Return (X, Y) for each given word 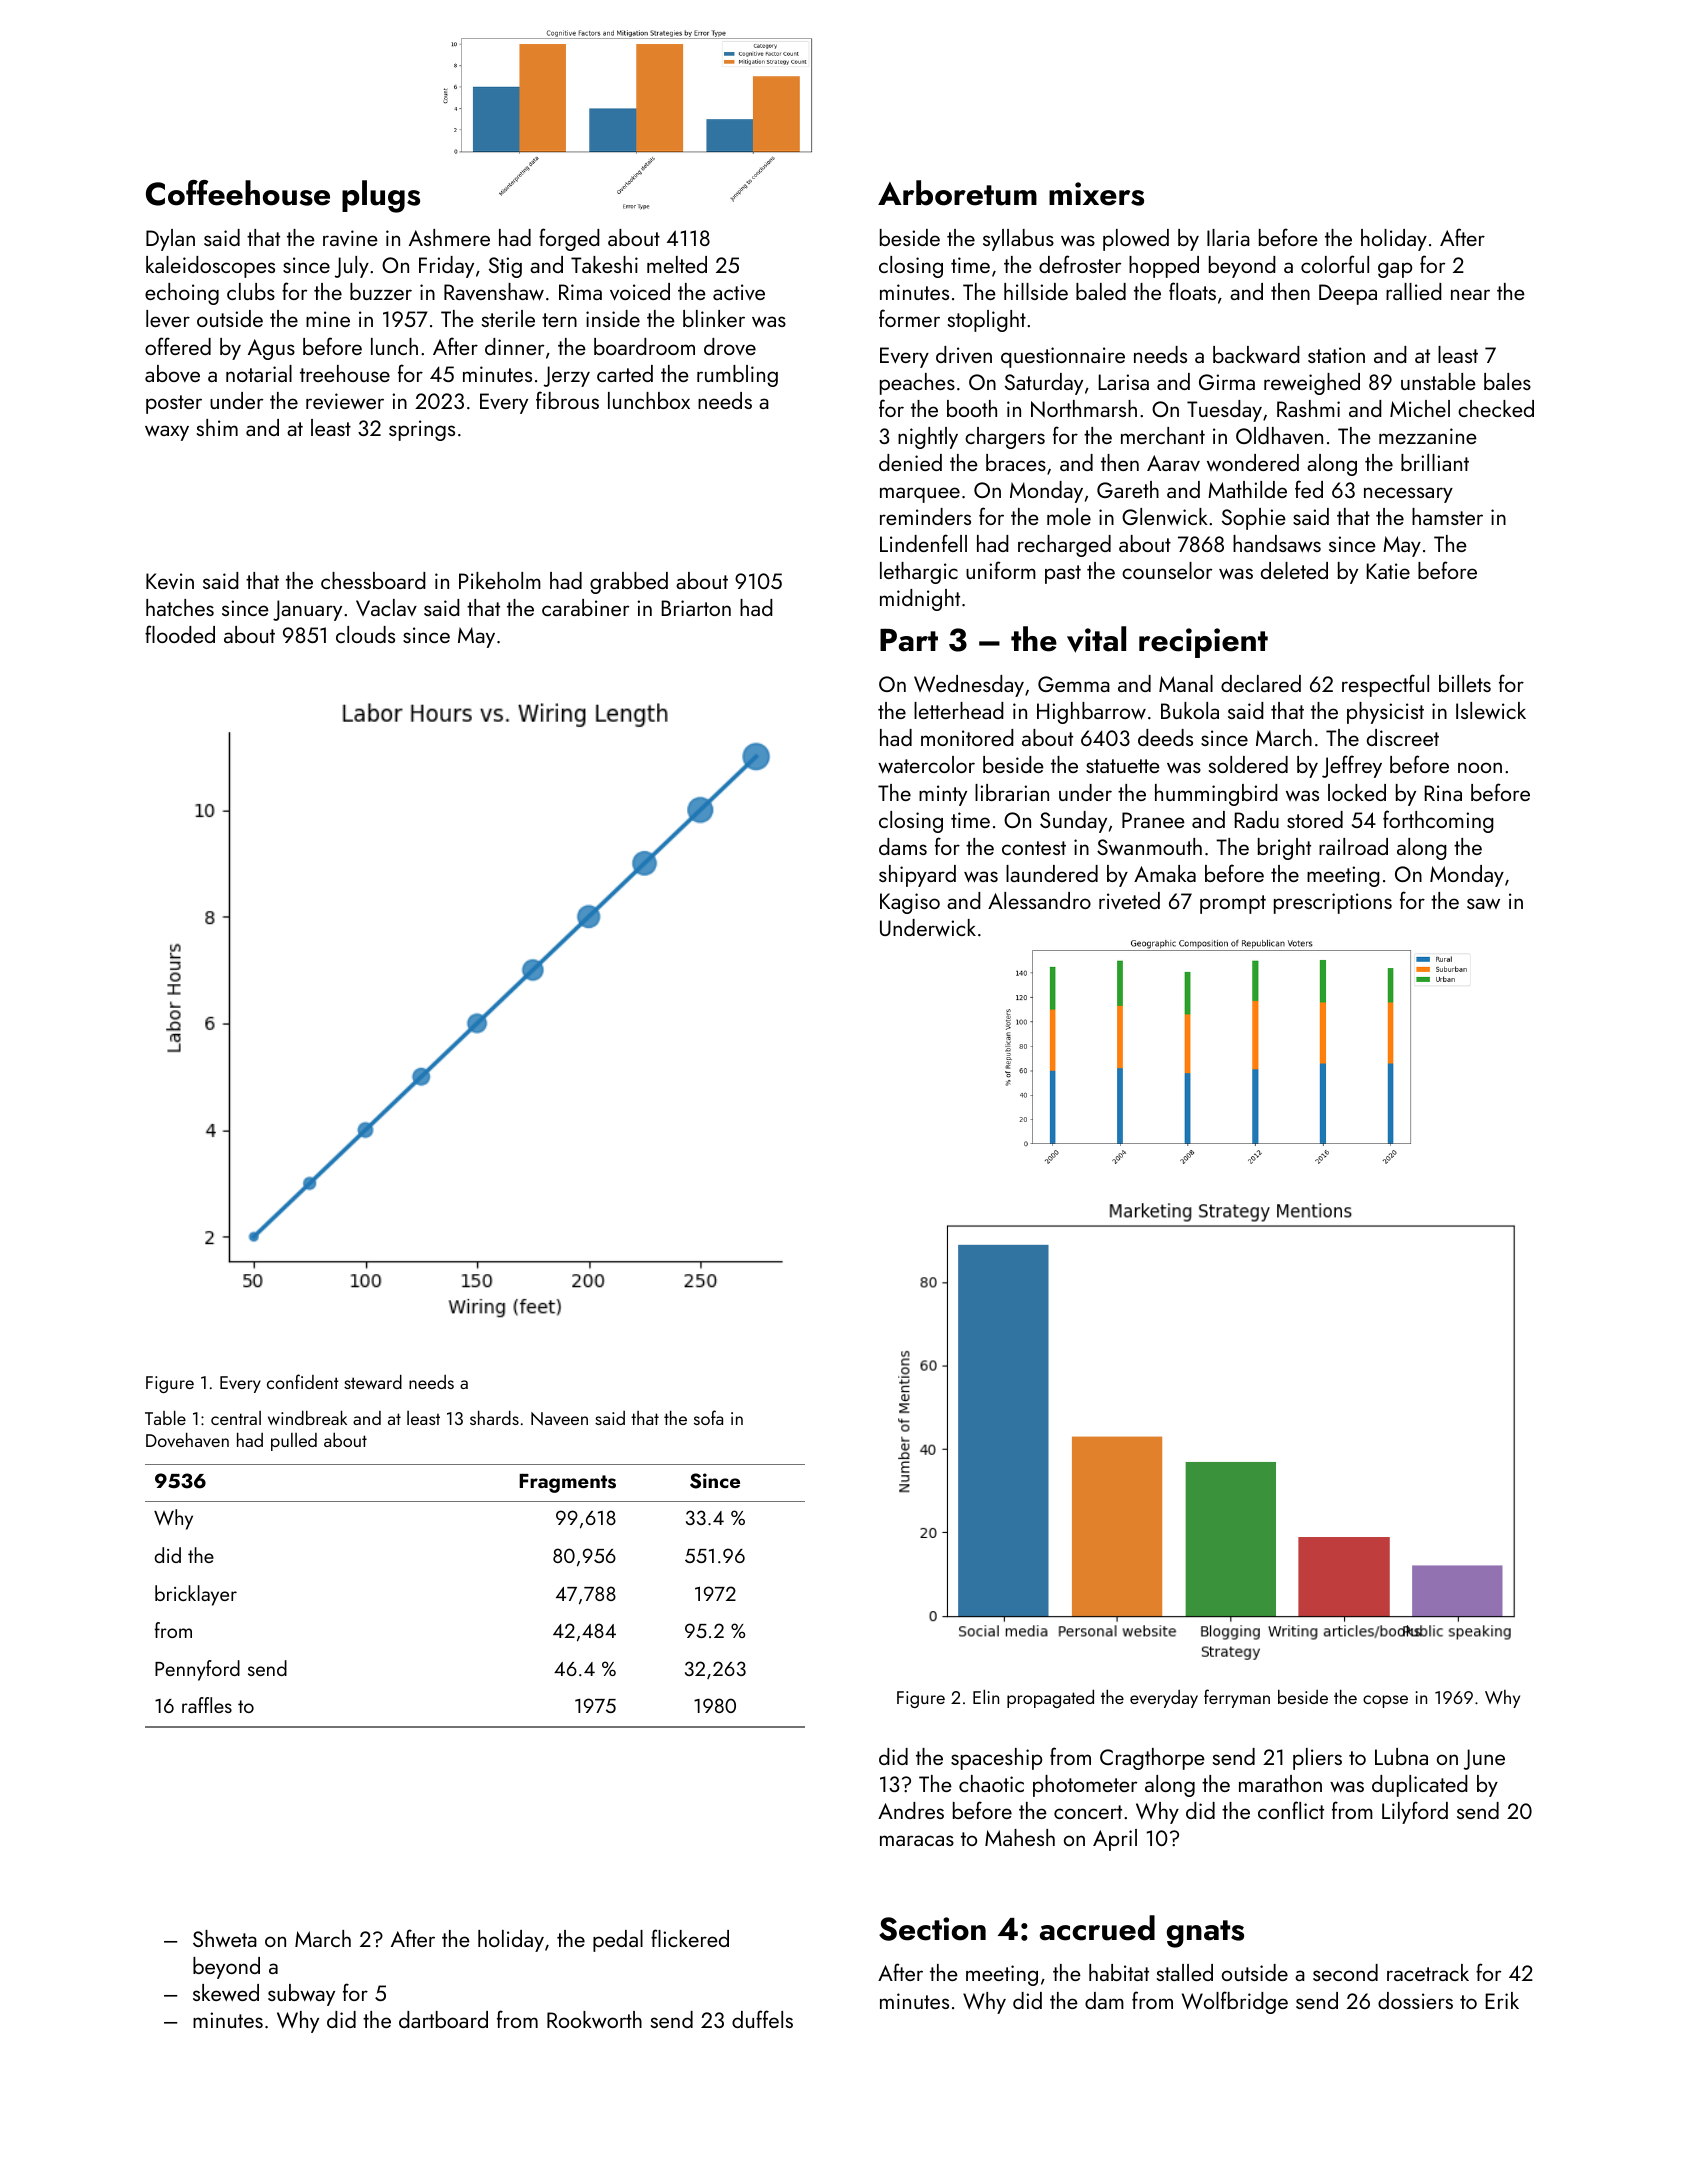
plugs (381, 196)
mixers (1096, 194)
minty (943, 795)
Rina (1443, 793)
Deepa (1348, 294)
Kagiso (910, 903)
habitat (1119, 1972)
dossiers (1415, 2000)
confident (303, 1381)
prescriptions (1333, 903)
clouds (365, 634)
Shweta (225, 1938)
